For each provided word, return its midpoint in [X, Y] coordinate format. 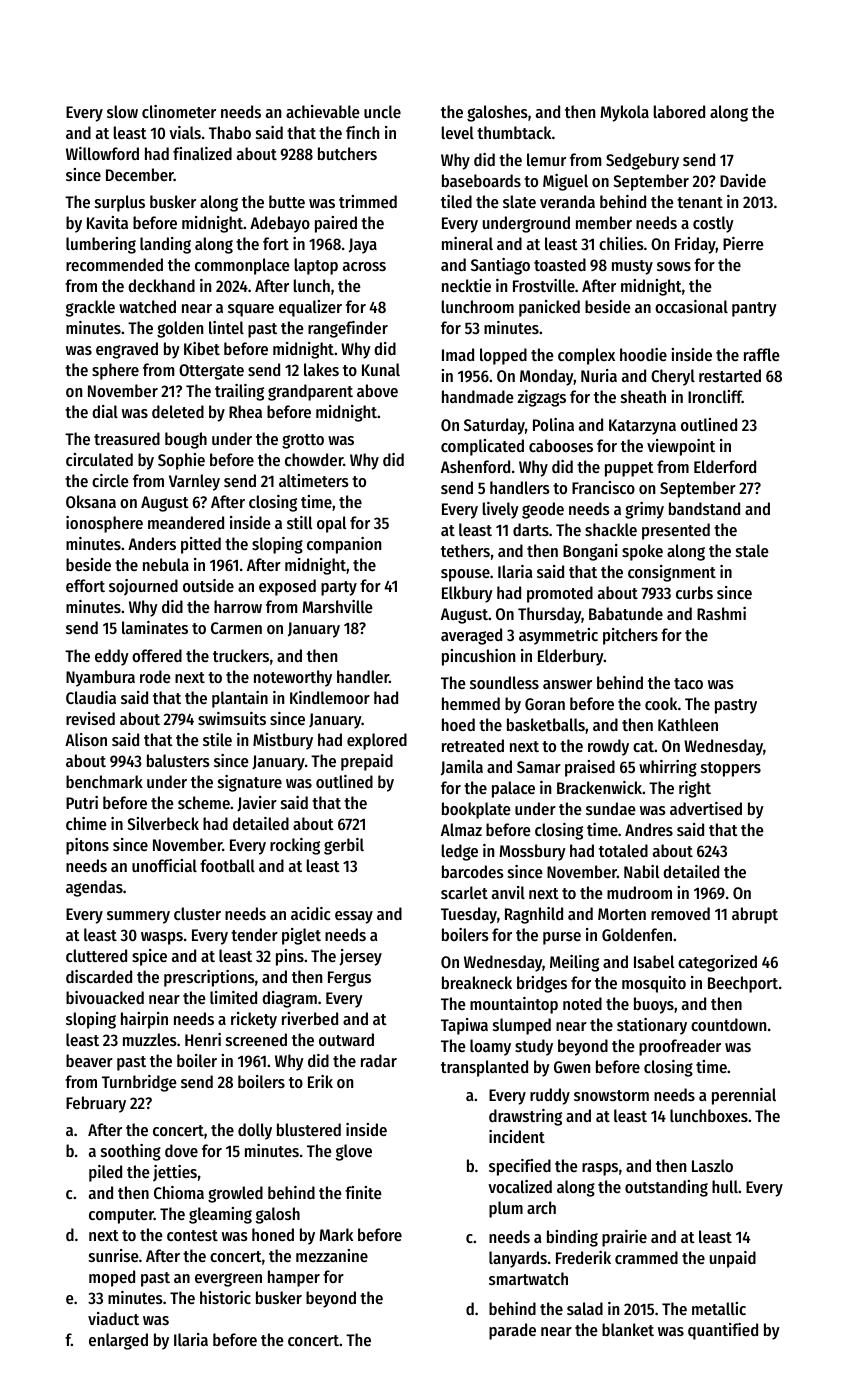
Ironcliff [715, 396]
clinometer [179, 111]
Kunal [381, 369]
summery [138, 917]
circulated [99, 459]
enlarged [118, 1341]
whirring [668, 768]
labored [679, 111]
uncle [382, 111]
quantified [723, 1331]
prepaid [367, 762]
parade [512, 1331]
